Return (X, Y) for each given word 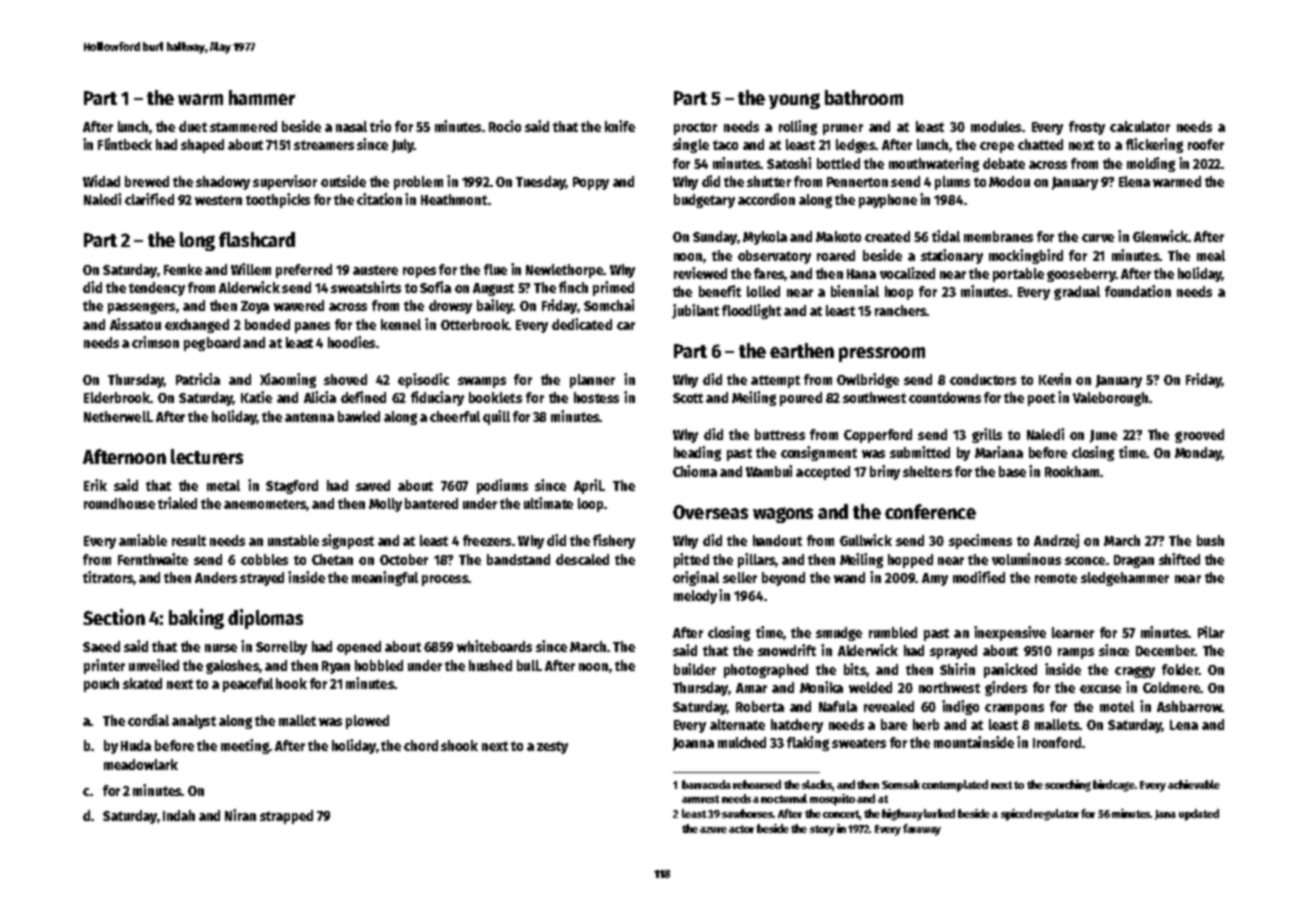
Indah (179, 815)
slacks (817, 784)
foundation (1138, 291)
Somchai (609, 305)
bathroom (864, 97)
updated (1199, 815)
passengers (141, 308)
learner (1073, 632)
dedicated (582, 324)
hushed (490, 665)
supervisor (285, 182)
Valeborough (1110, 399)
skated (142, 683)
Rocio (505, 126)
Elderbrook (117, 397)
